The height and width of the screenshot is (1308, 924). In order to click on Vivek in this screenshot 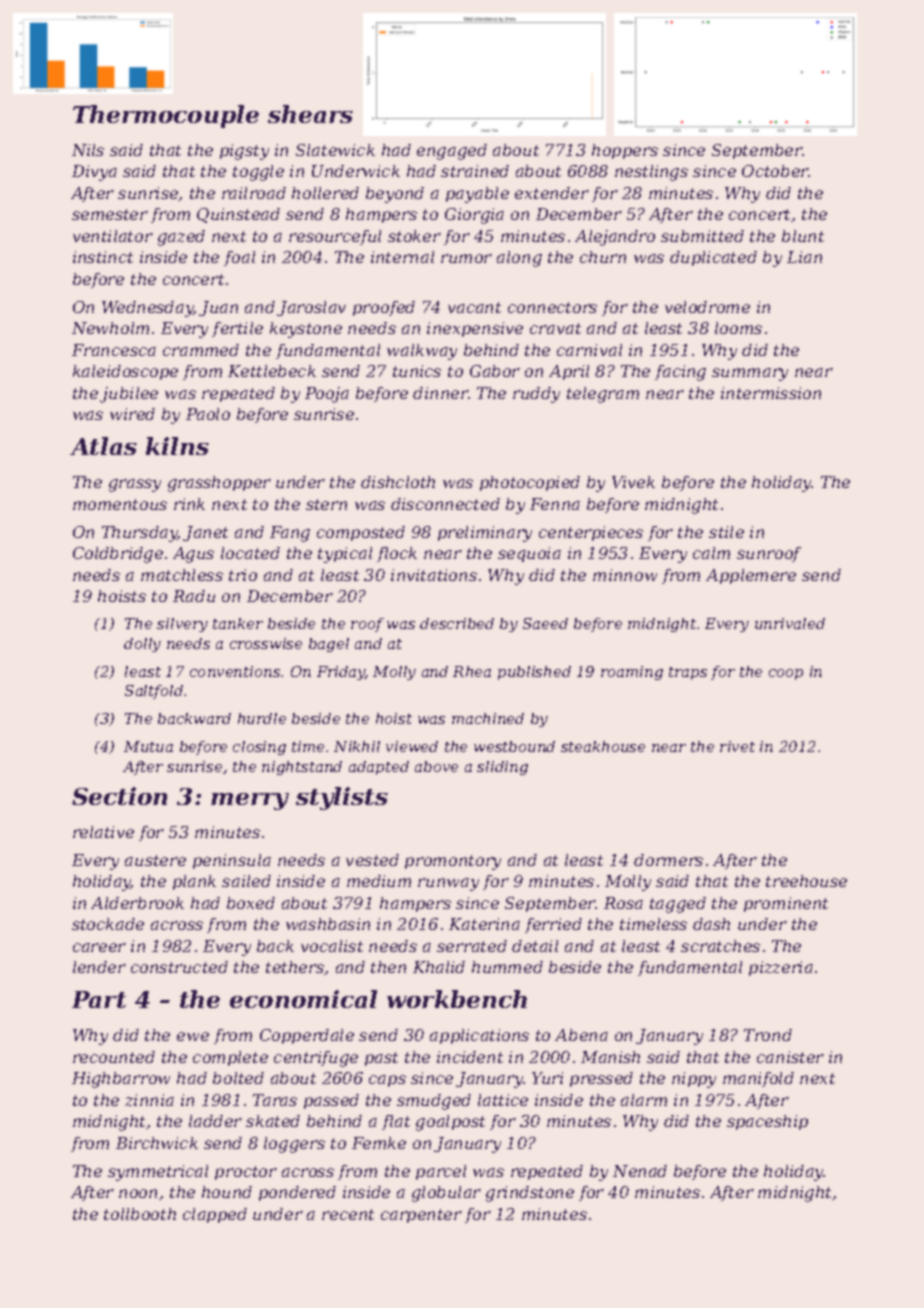, I will do `click(633, 482)`.
